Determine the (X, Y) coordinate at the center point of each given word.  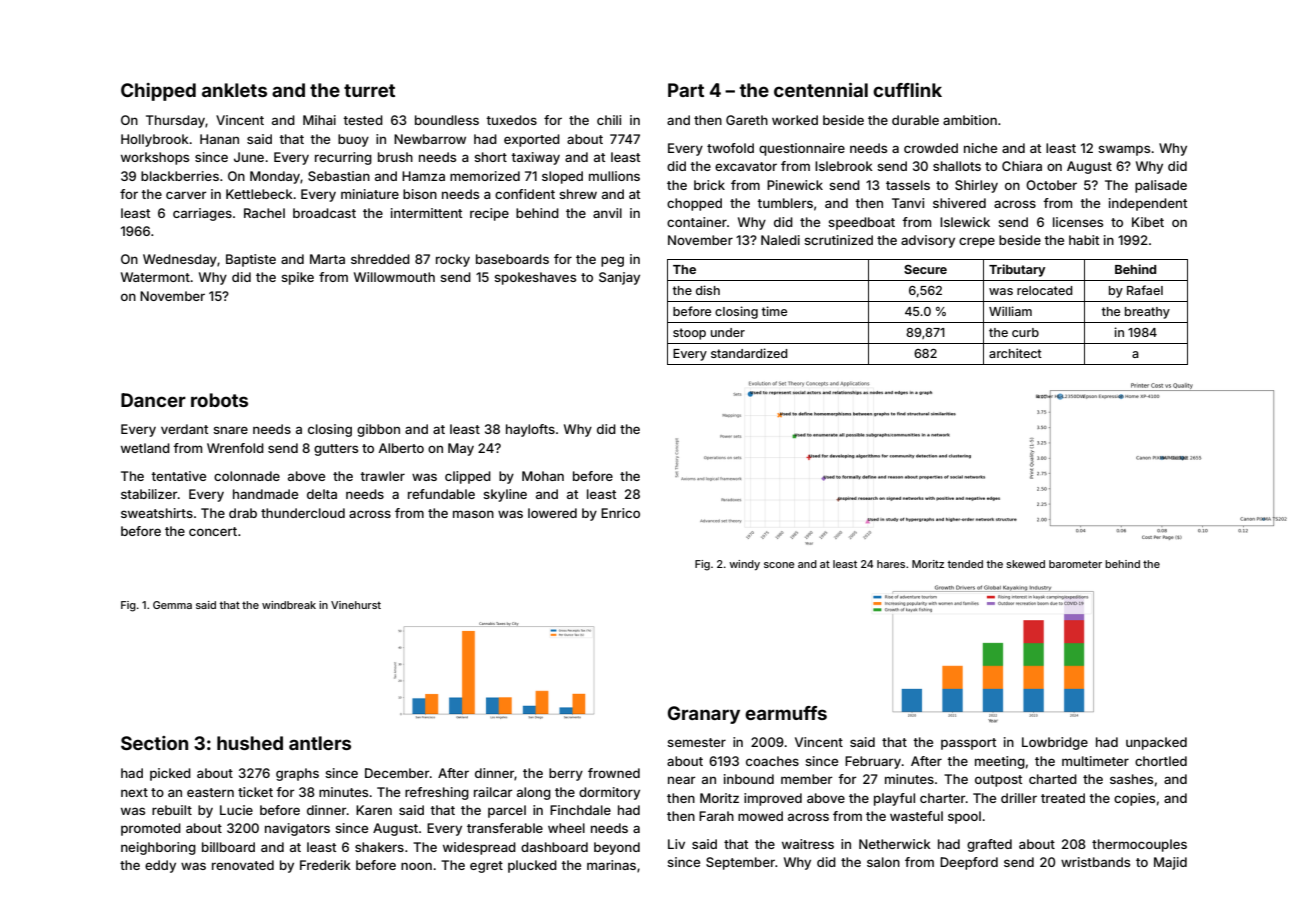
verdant (184, 429)
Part (686, 90)
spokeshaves (535, 278)
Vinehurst (356, 605)
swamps (1124, 150)
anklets (234, 90)
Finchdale (580, 810)
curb (1025, 332)
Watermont (155, 277)
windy (744, 565)
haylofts (530, 430)
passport (968, 744)
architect (1015, 353)
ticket (255, 792)
